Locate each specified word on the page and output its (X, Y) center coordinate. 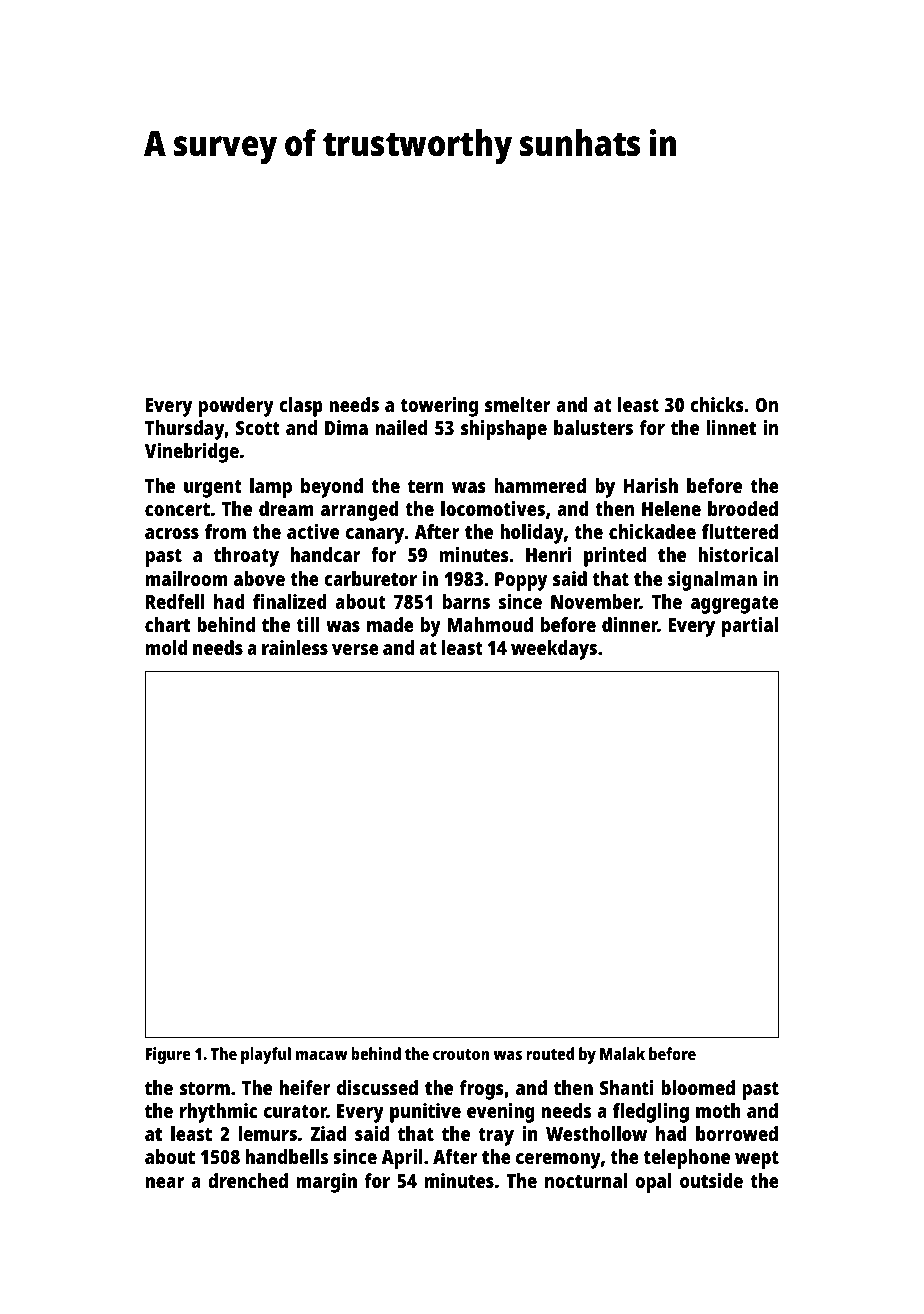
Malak (622, 1053)
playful (266, 1055)
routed (550, 1053)
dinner (630, 624)
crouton (461, 1054)
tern (426, 486)
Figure (168, 1055)
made (390, 624)
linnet (731, 427)
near (165, 1182)
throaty (246, 557)
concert (177, 509)
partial (750, 627)
